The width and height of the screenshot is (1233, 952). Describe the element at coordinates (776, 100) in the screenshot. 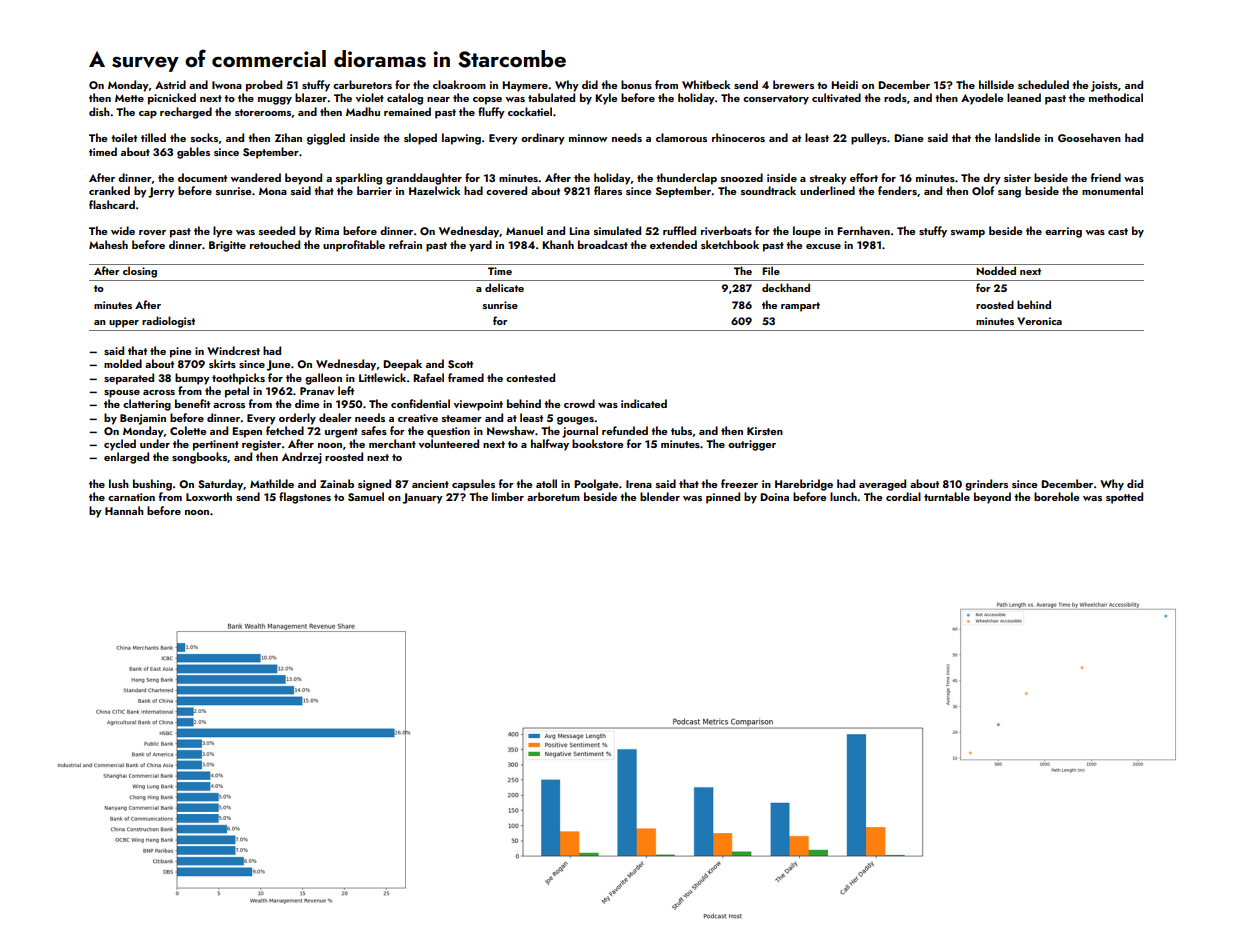

I see `conservatory` at that location.
